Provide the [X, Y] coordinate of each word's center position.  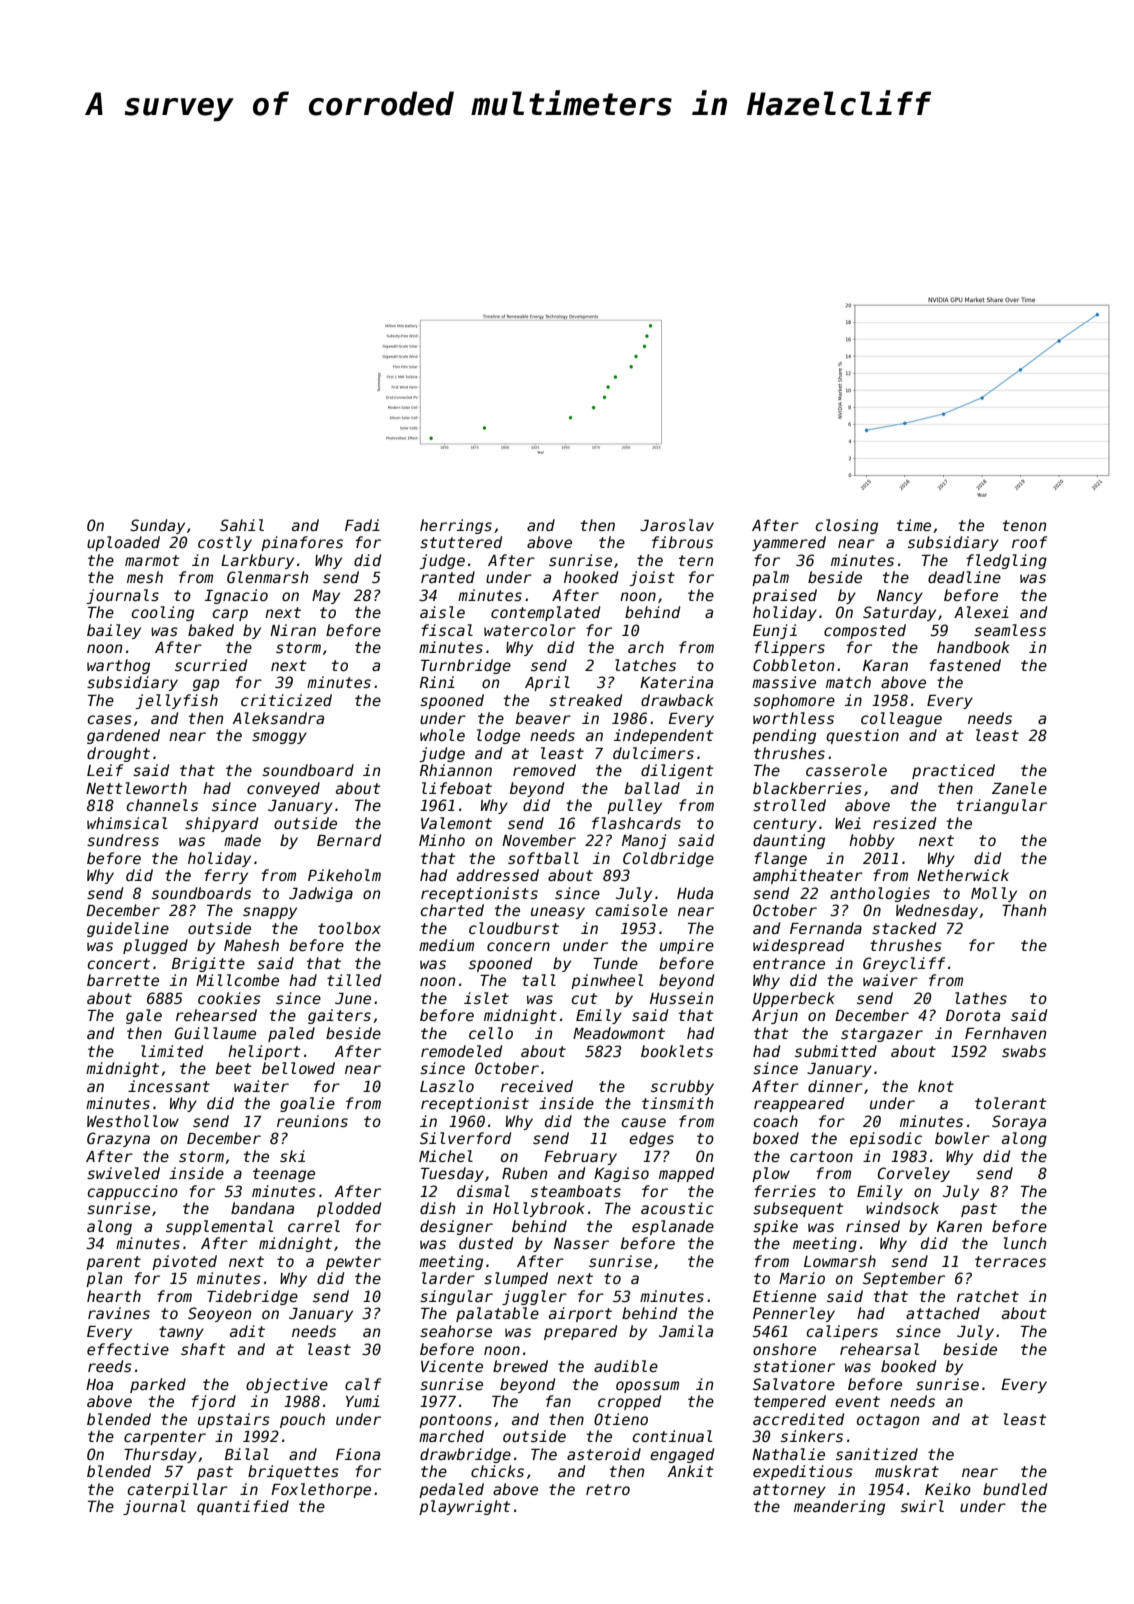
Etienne [784, 1296]
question [862, 736]
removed [544, 770]
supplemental [219, 1227]
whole [442, 735]
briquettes [293, 1472]
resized [904, 823]
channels [162, 805]
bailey [114, 631]
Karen [959, 1226]
